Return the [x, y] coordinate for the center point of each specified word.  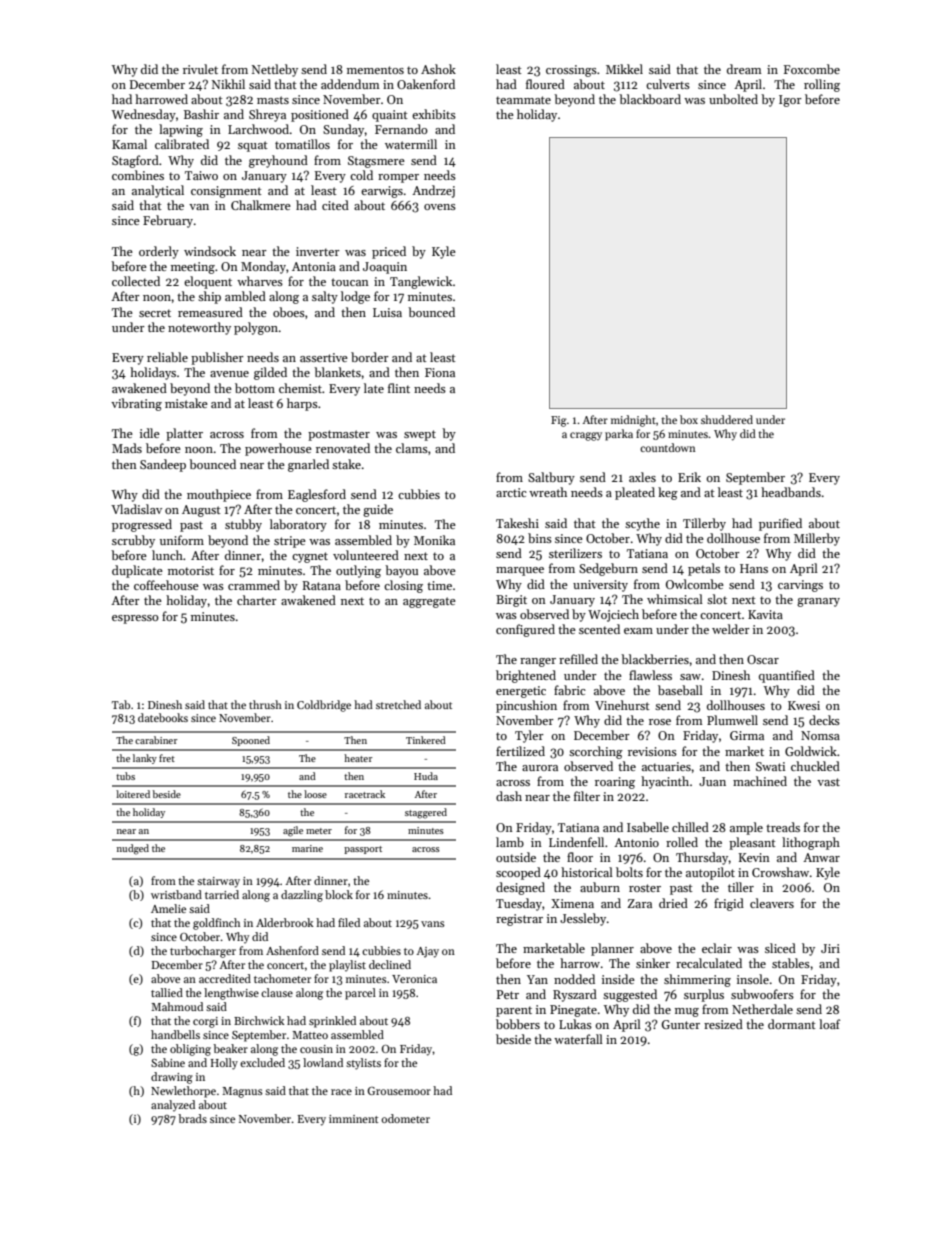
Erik [689, 477]
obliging [190, 1050]
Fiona [440, 372]
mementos [375, 70]
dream [744, 69]
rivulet [200, 69]
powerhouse [278, 449]
